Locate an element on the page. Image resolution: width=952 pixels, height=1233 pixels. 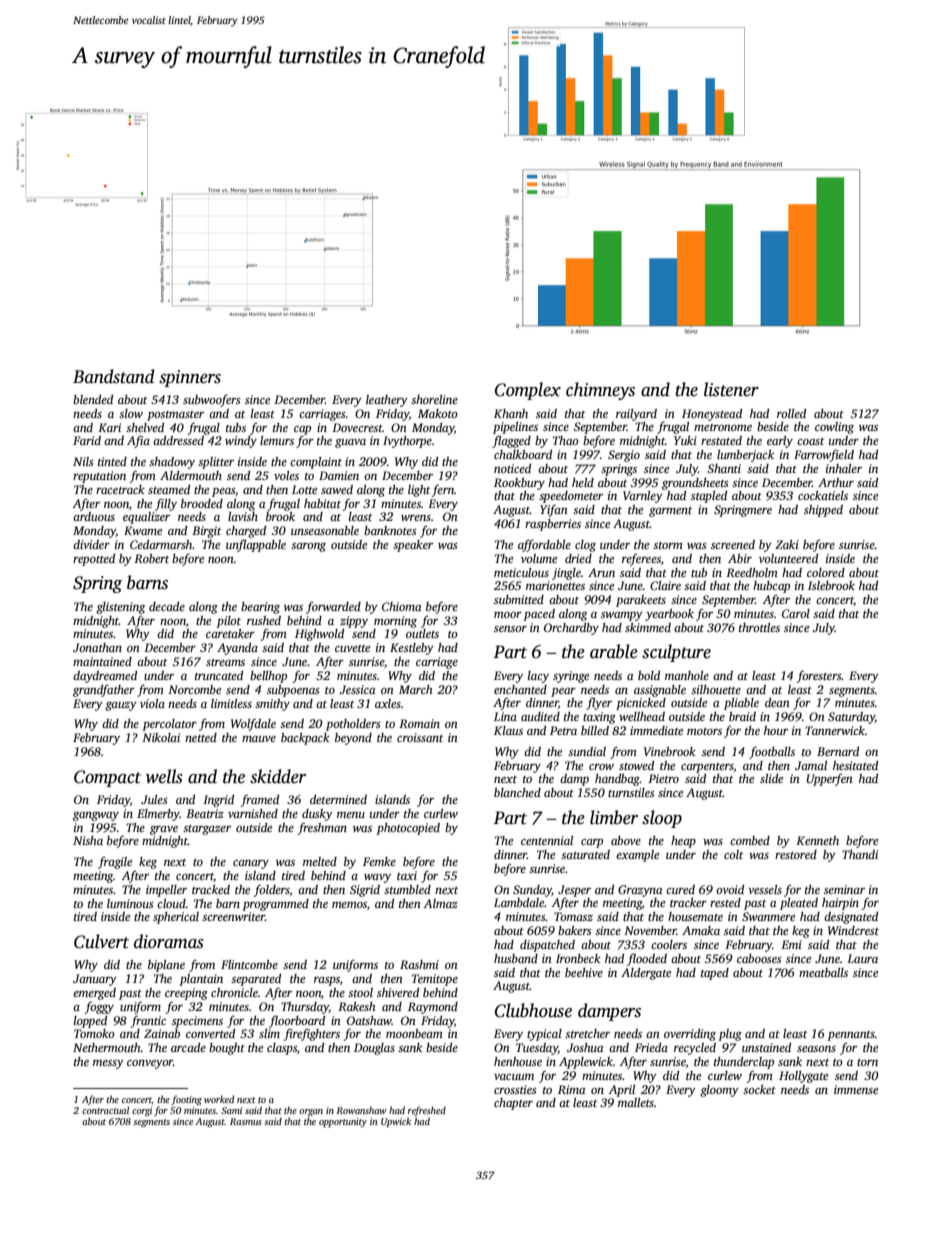
Zaki is located at coordinates (787, 544).
